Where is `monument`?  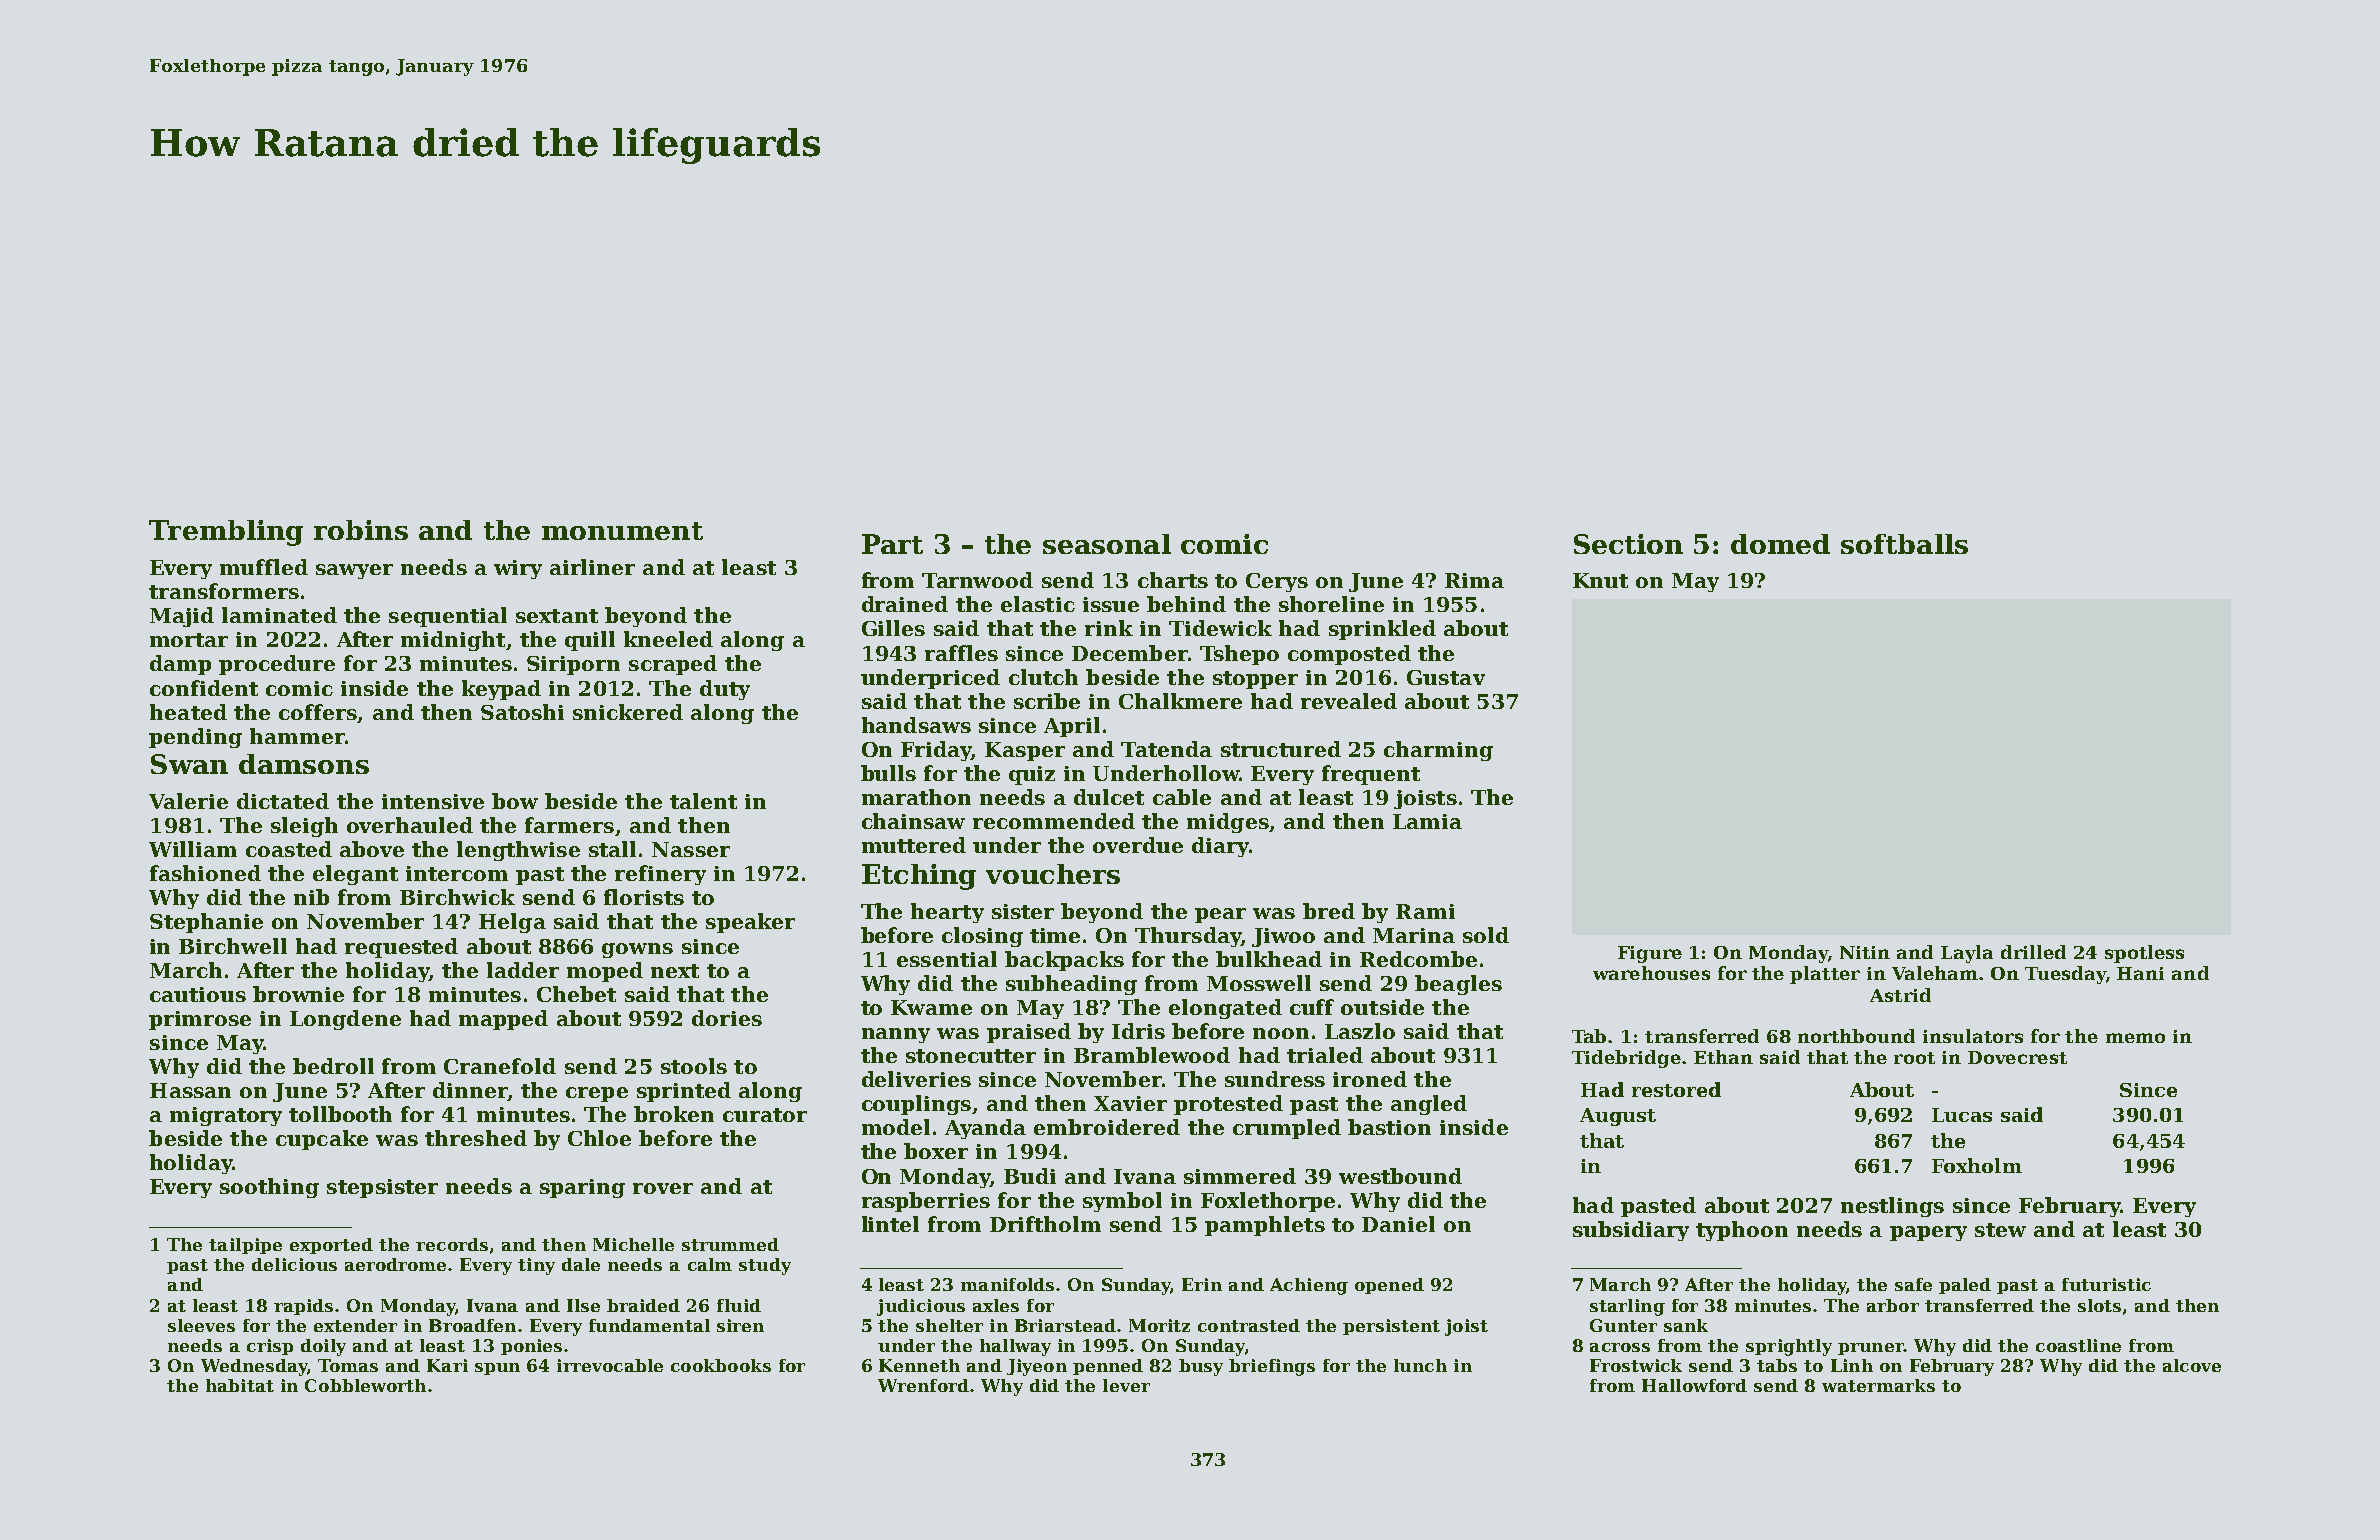 monument is located at coordinates (622, 531).
